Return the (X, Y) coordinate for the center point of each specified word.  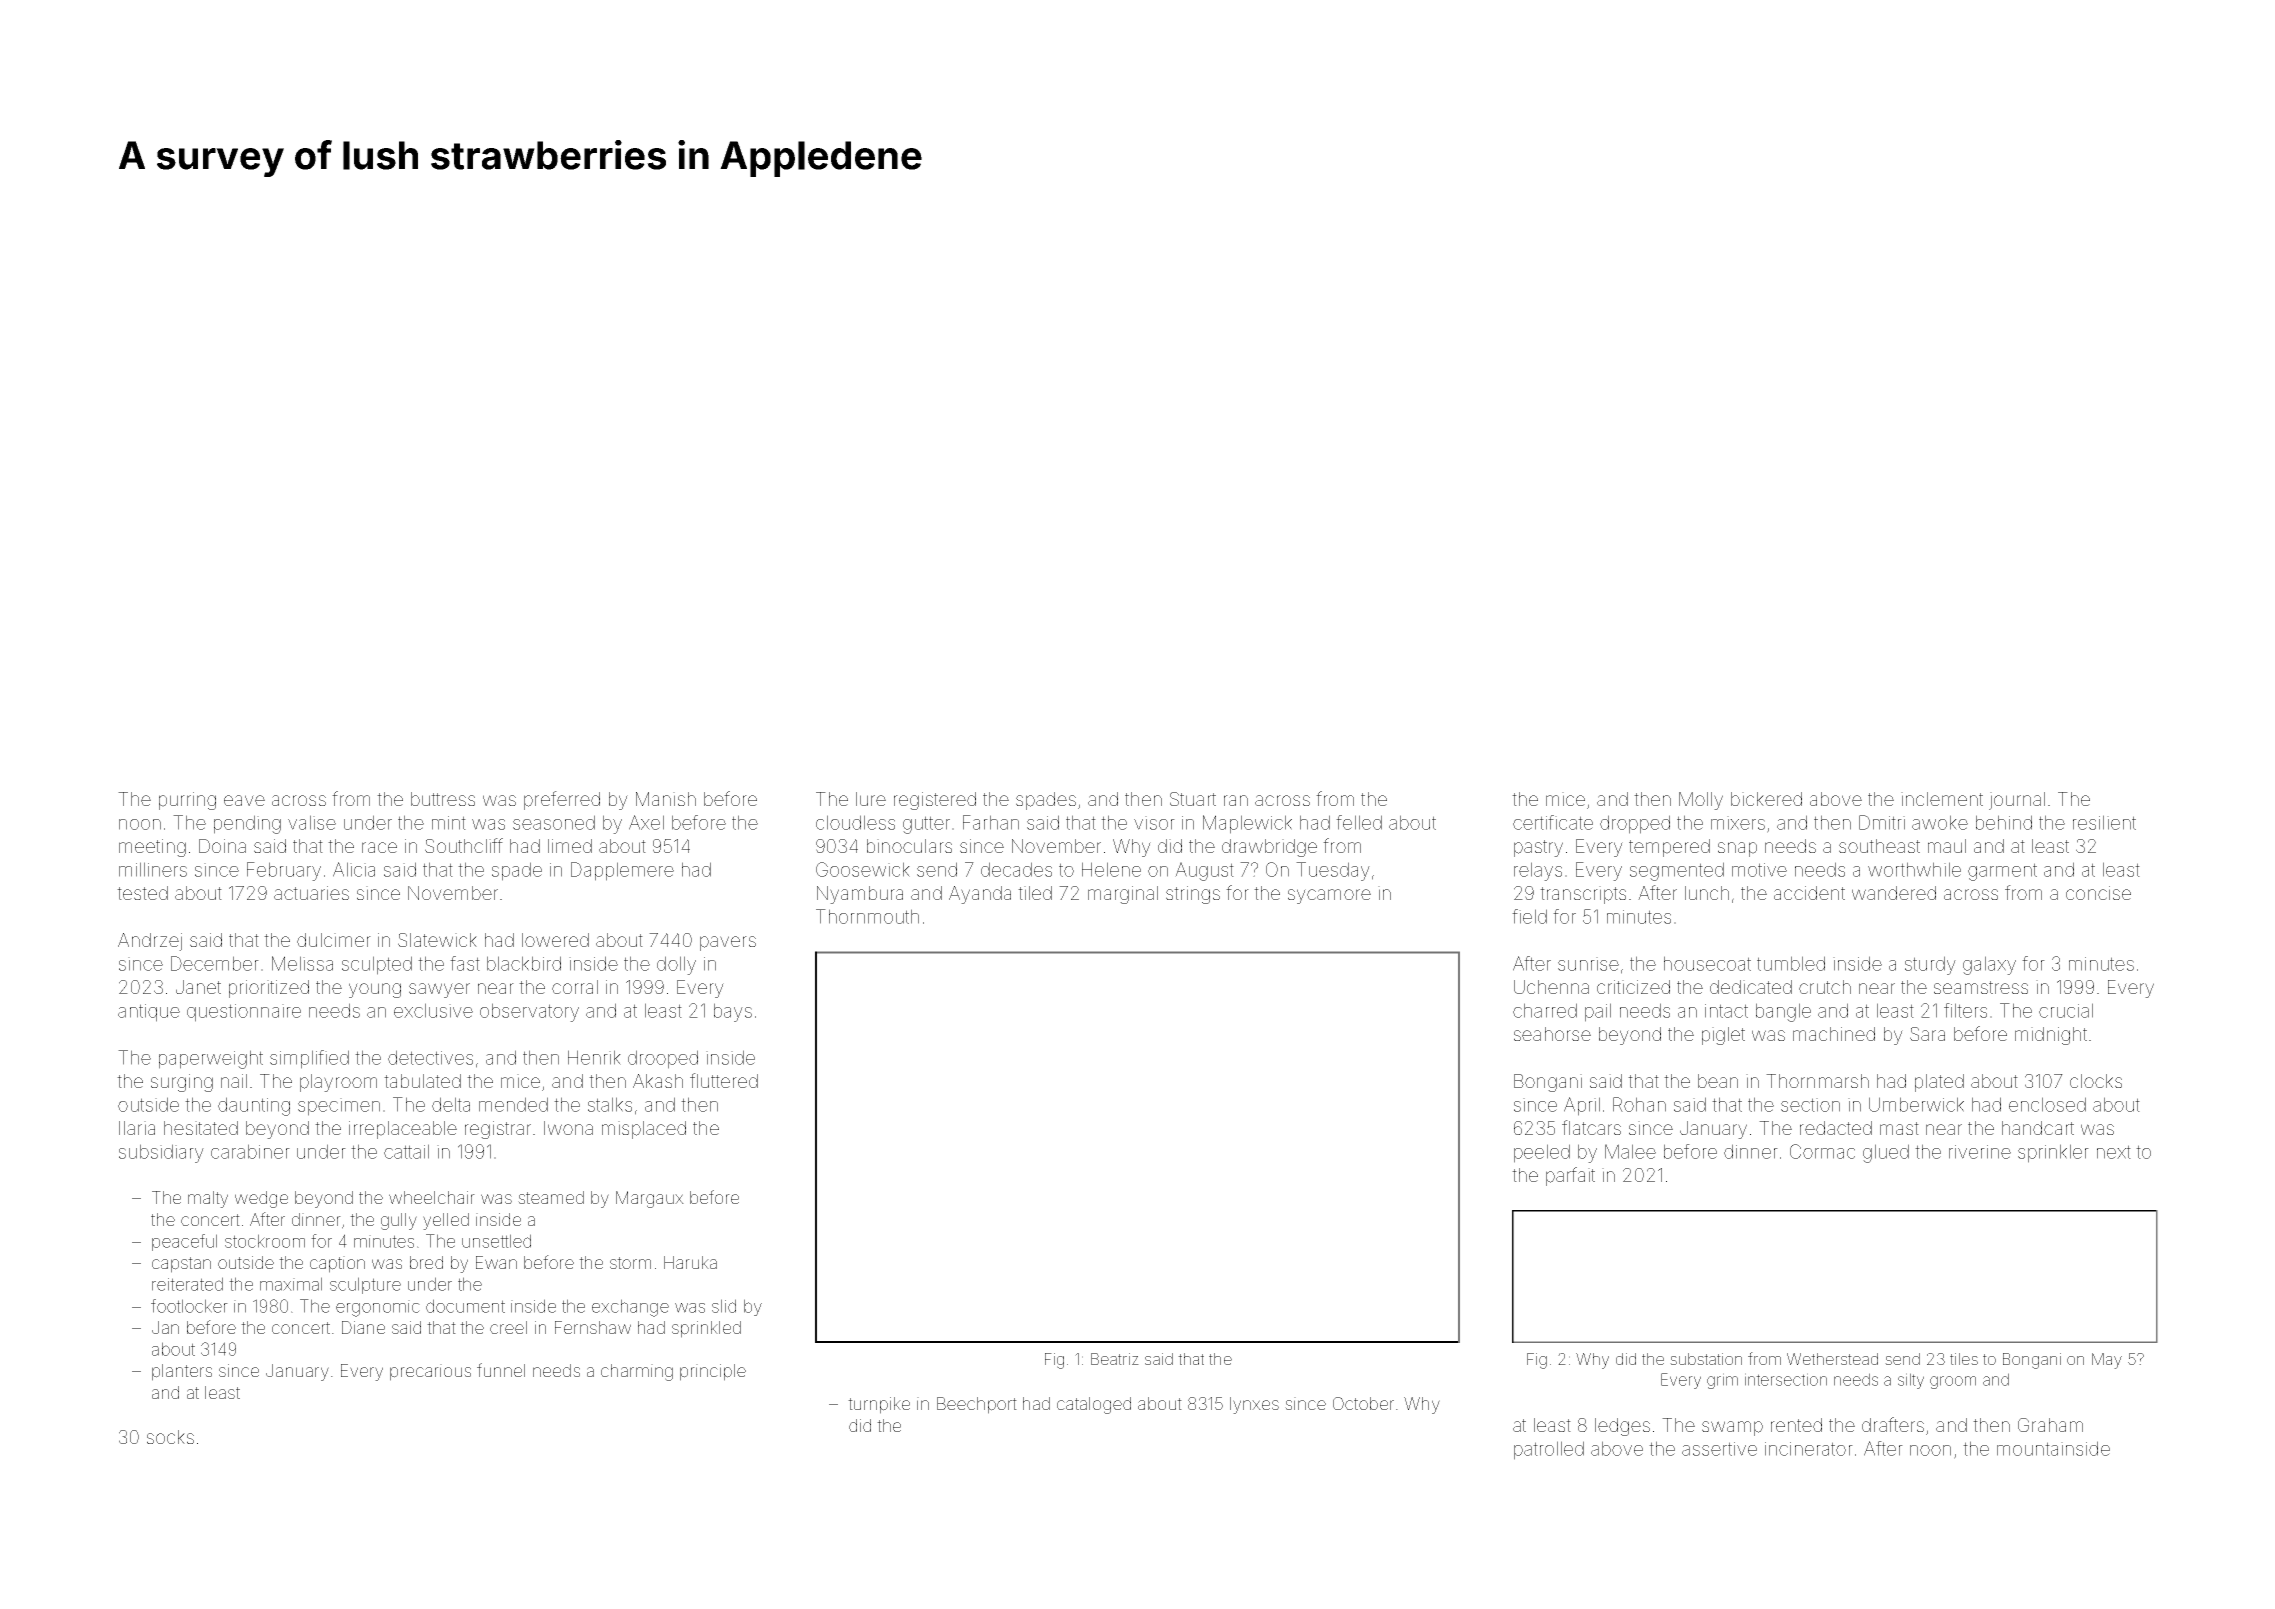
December (215, 963)
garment (2002, 872)
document (465, 1306)
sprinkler (2053, 1153)
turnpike (879, 1405)
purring (187, 801)
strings (1193, 895)
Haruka (690, 1262)
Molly (1701, 801)
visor (1154, 823)
